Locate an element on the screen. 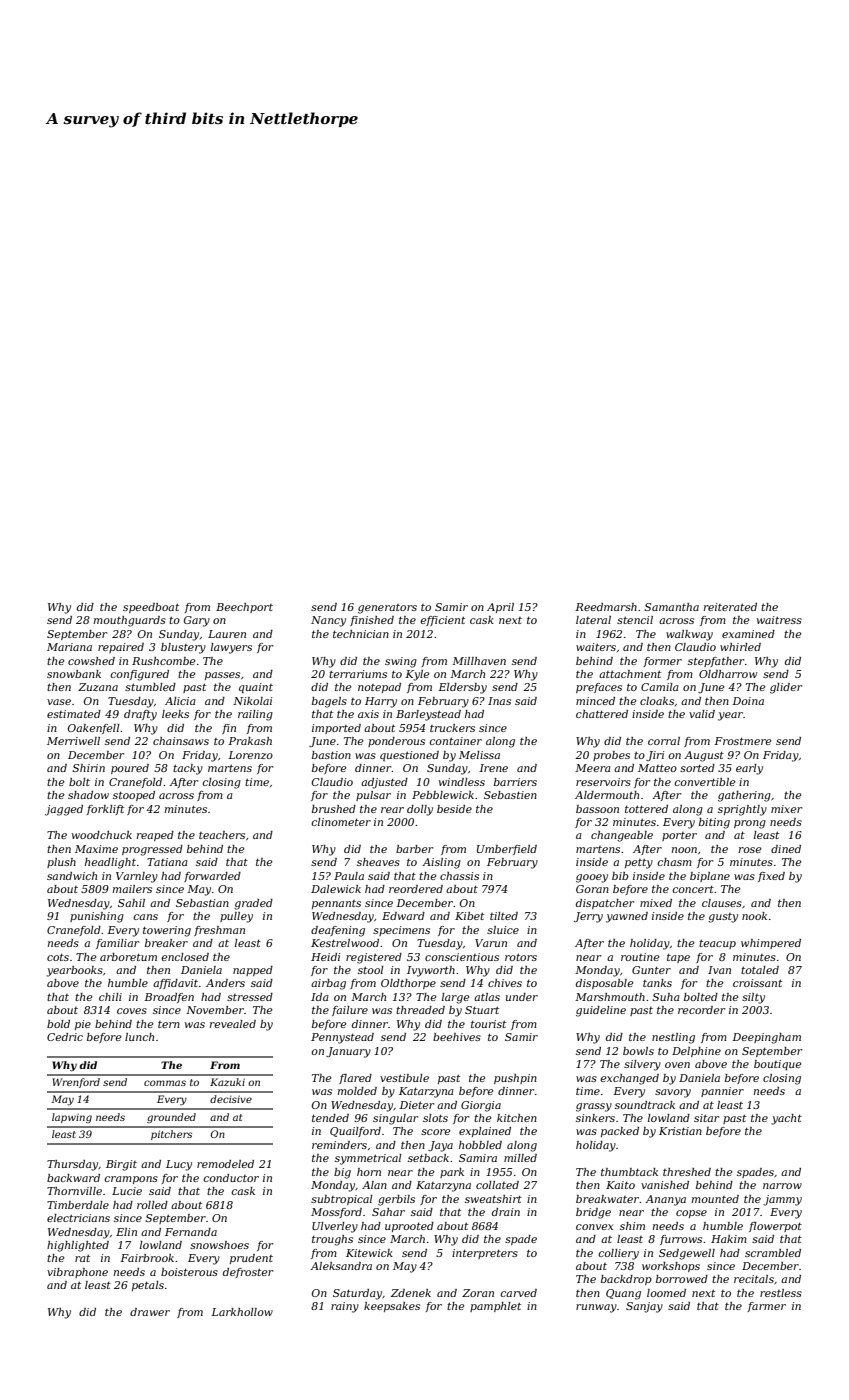 Image resolution: width=849 pixels, height=1400 pixels. vibraphone is located at coordinates (77, 1273).
